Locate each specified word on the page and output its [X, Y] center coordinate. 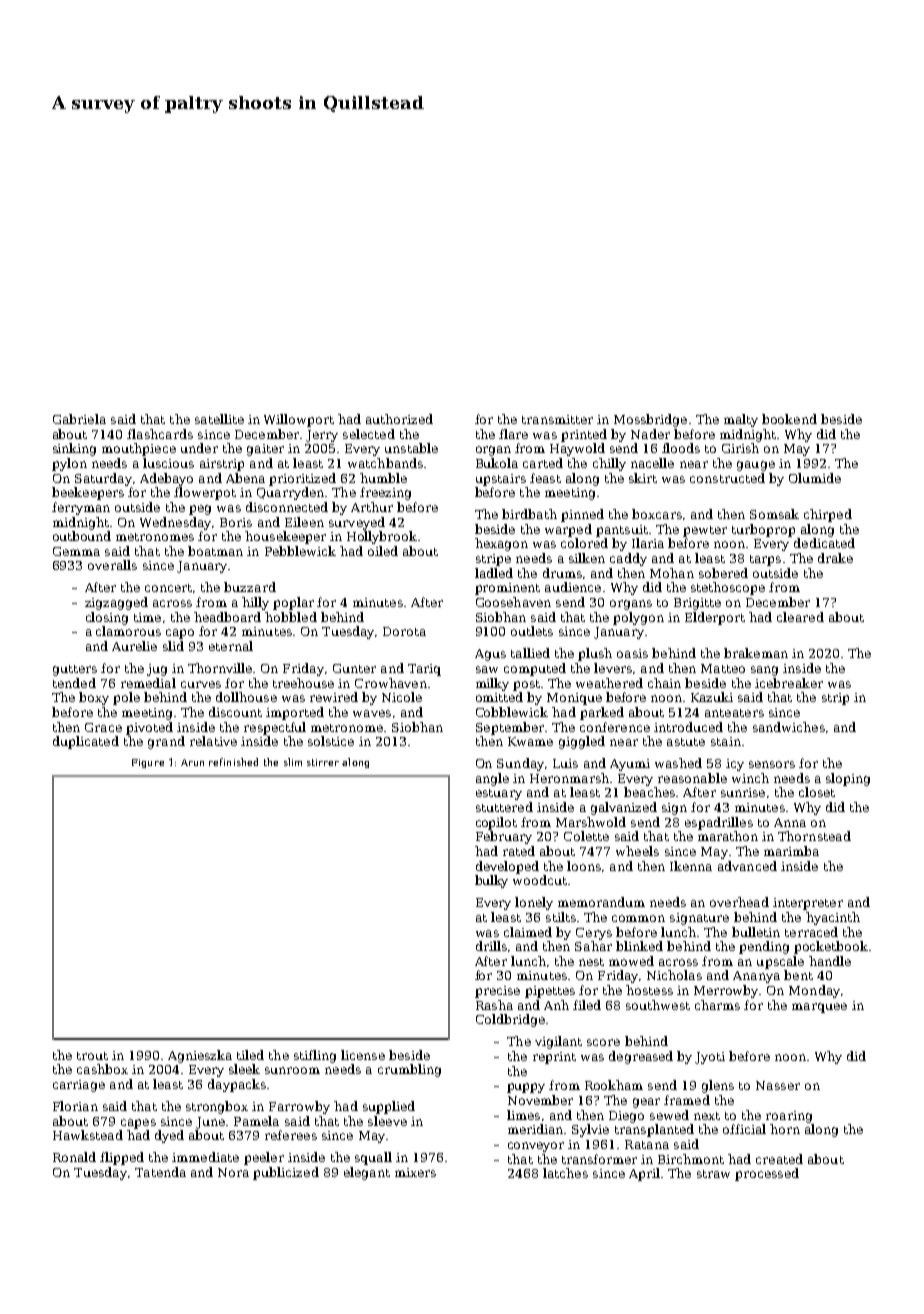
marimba [791, 851]
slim [293, 762]
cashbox [102, 1069]
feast [545, 478]
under [199, 448]
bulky [491, 881]
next [707, 1116]
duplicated [86, 742]
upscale [780, 962]
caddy [628, 559]
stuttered [504, 807]
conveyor [536, 1147]
